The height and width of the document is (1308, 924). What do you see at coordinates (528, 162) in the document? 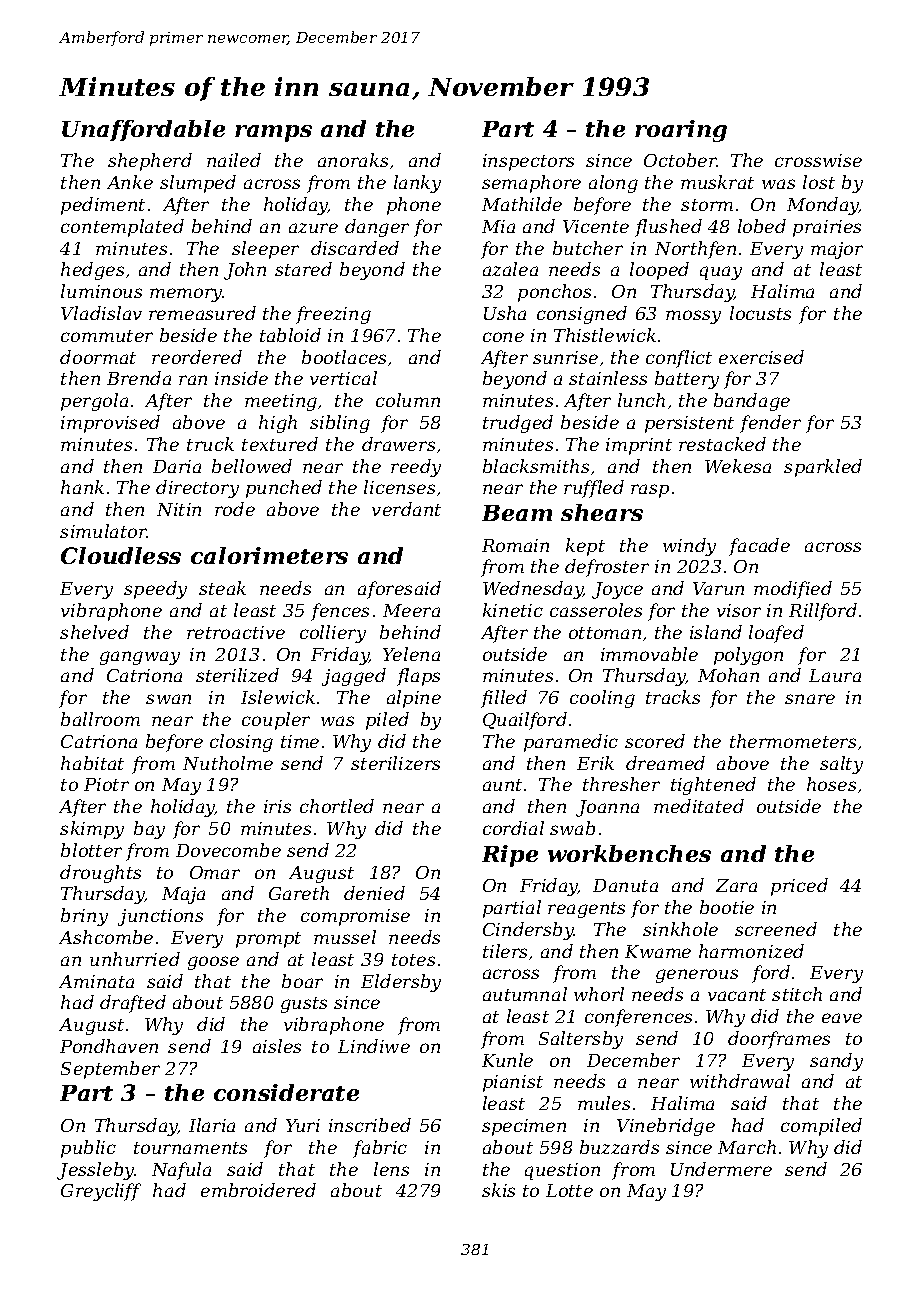
I see `inspectors` at bounding box center [528, 162].
